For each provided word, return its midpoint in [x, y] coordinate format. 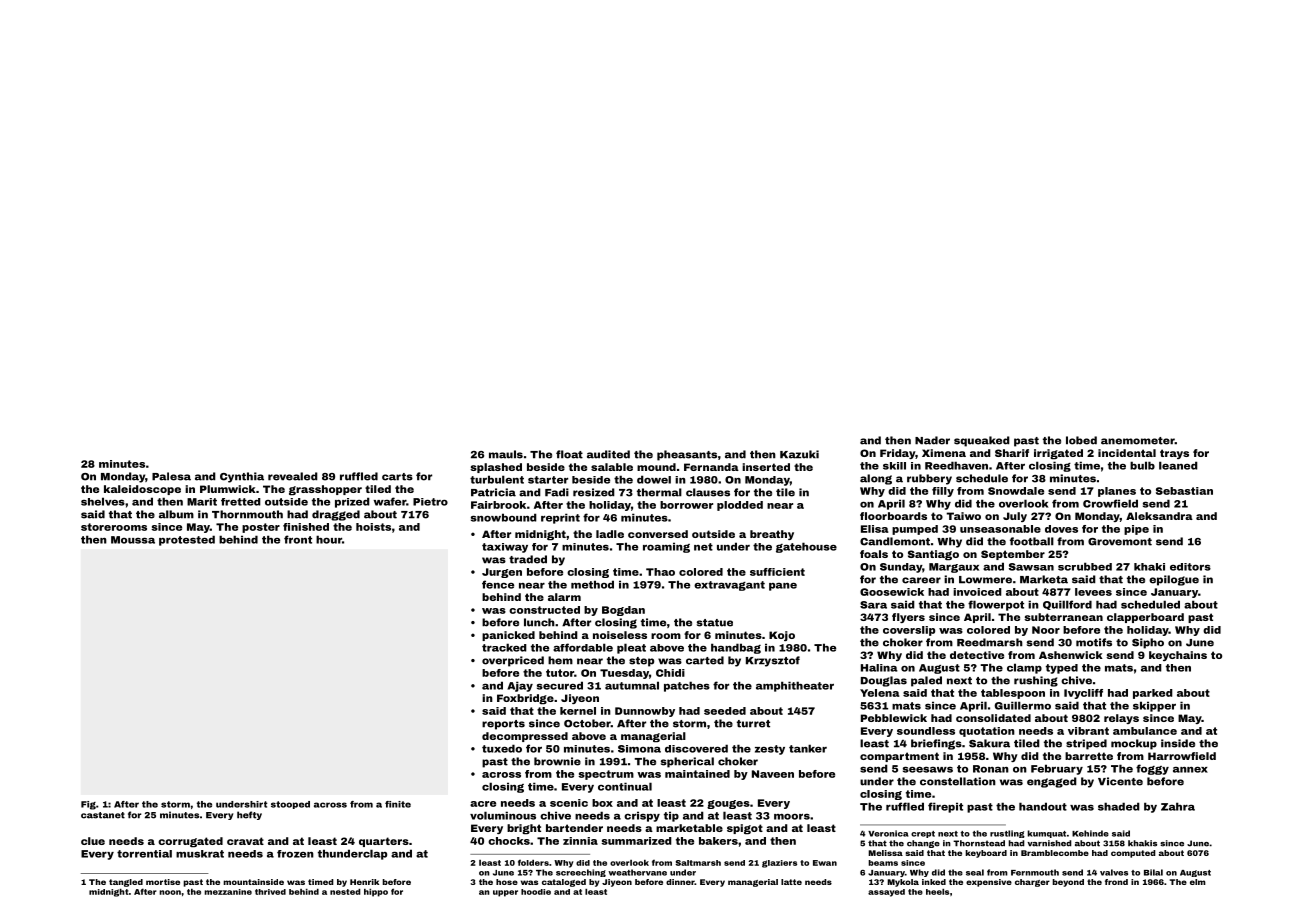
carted [705, 660]
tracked [504, 647]
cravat [245, 841]
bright [524, 829]
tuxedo [502, 748]
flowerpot [996, 605]
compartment [899, 757]
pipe [1136, 530]
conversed [658, 534]
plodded [740, 506]
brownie [557, 761]
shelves [103, 501]
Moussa [133, 540]
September [1013, 555]
